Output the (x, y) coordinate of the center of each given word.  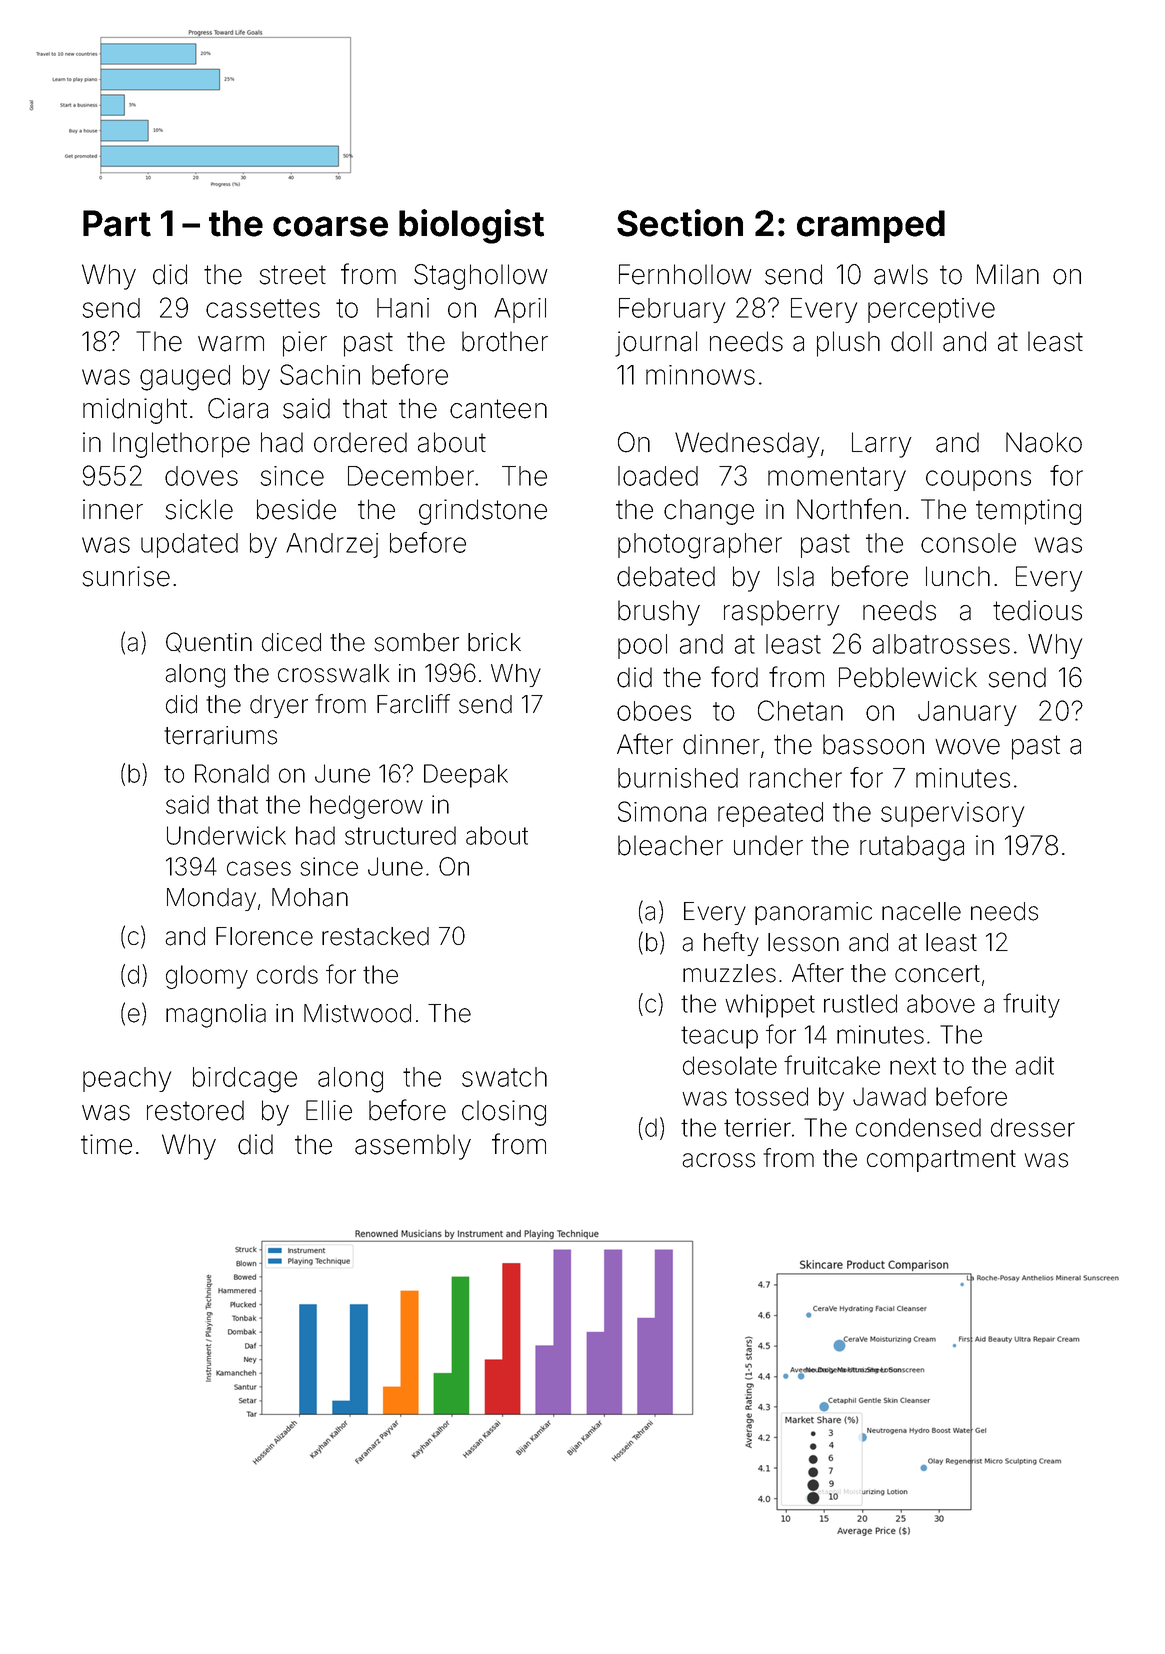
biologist (471, 226)
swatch (504, 1077)
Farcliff (413, 704)
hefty (731, 944)
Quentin (209, 642)
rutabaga (912, 848)
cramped (871, 226)
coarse (330, 226)
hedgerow (366, 807)
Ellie (329, 1110)
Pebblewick (908, 677)
